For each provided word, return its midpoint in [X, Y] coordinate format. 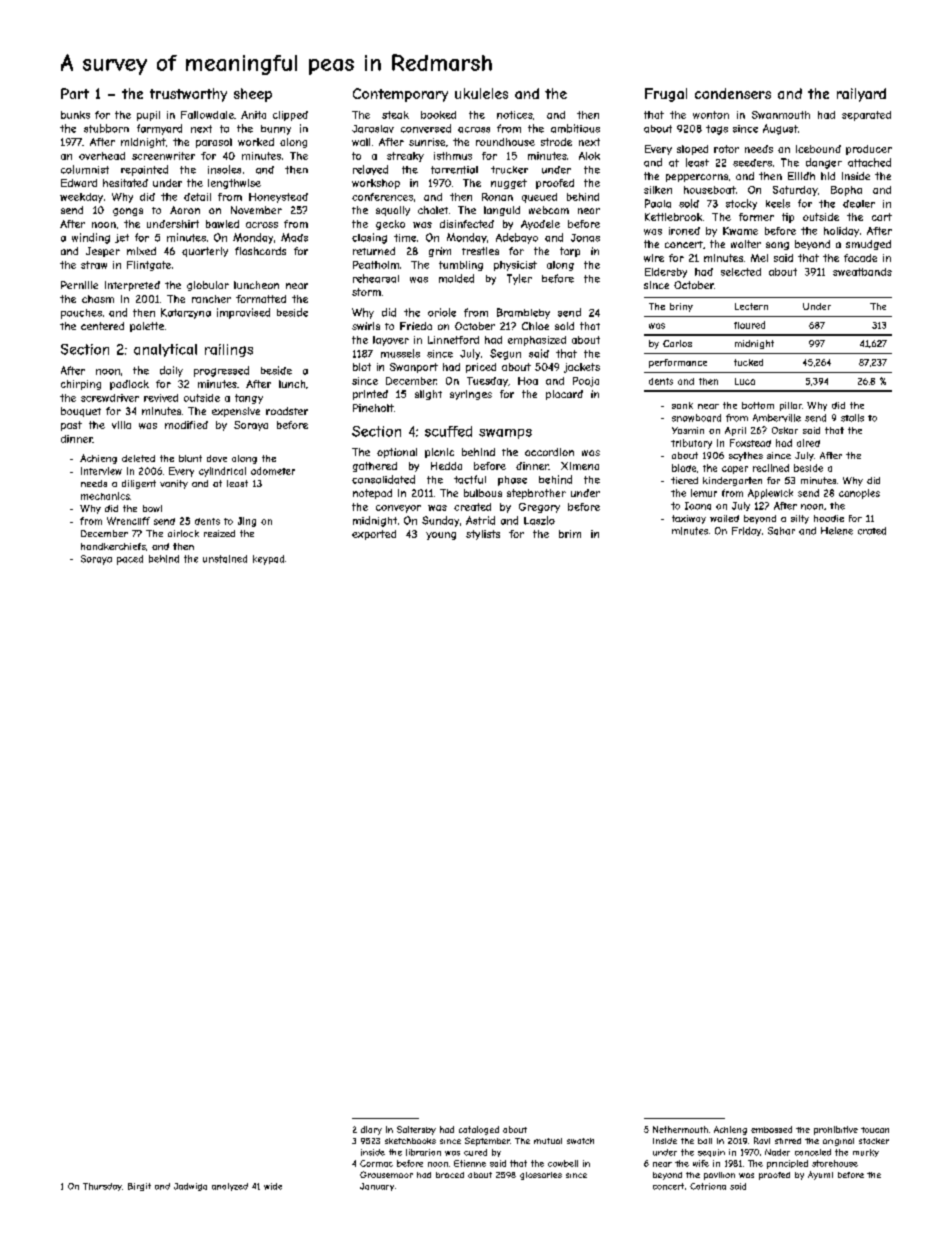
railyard [861, 95]
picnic [439, 453]
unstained [225, 559]
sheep [253, 95]
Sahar [781, 531]
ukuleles [481, 93]
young [441, 536]
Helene [837, 531]
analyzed [230, 1187]
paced [130, 560]
